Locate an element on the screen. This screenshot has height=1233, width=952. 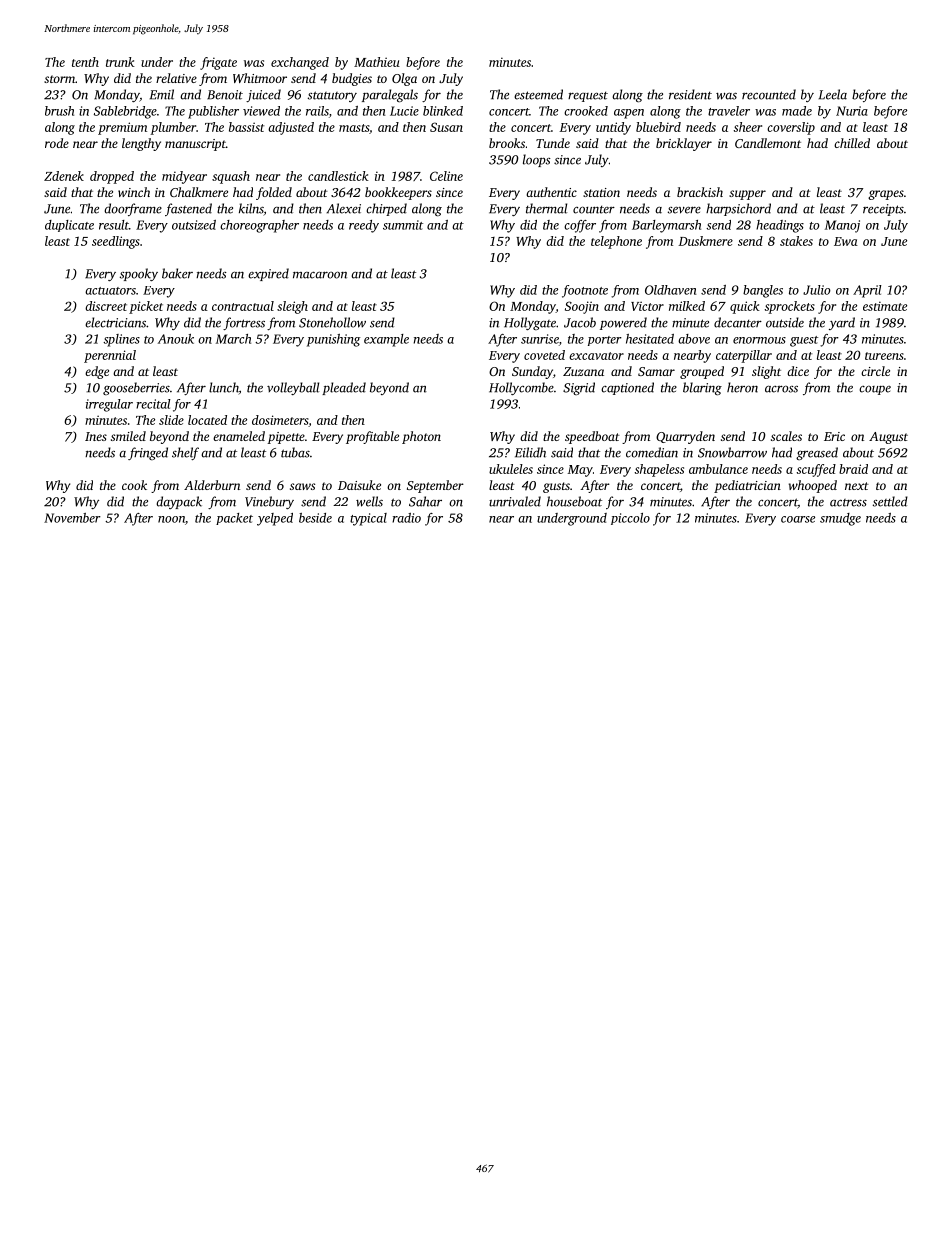
slide is located at coordinates (171, 420).
